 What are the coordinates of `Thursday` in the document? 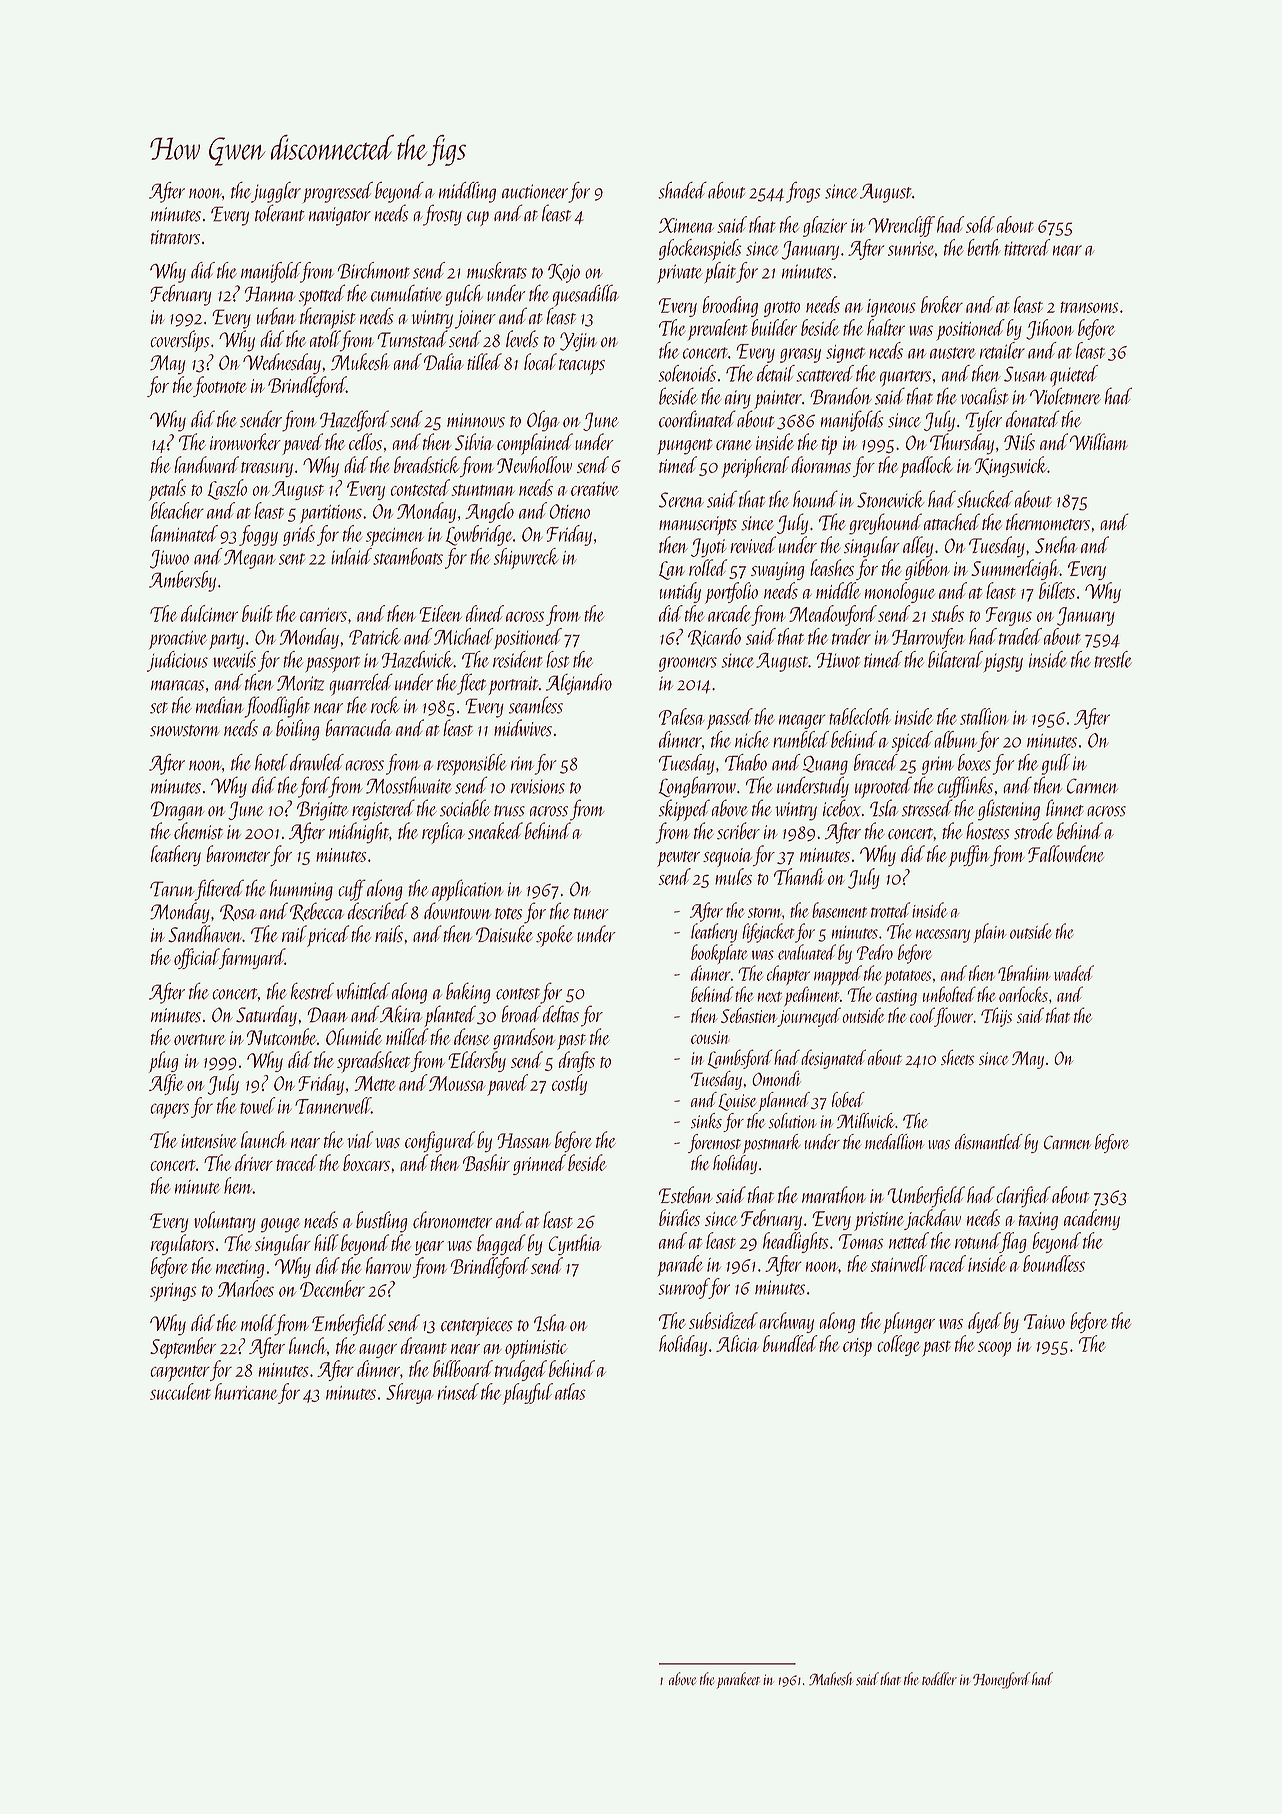 It's located at (962, 444).
